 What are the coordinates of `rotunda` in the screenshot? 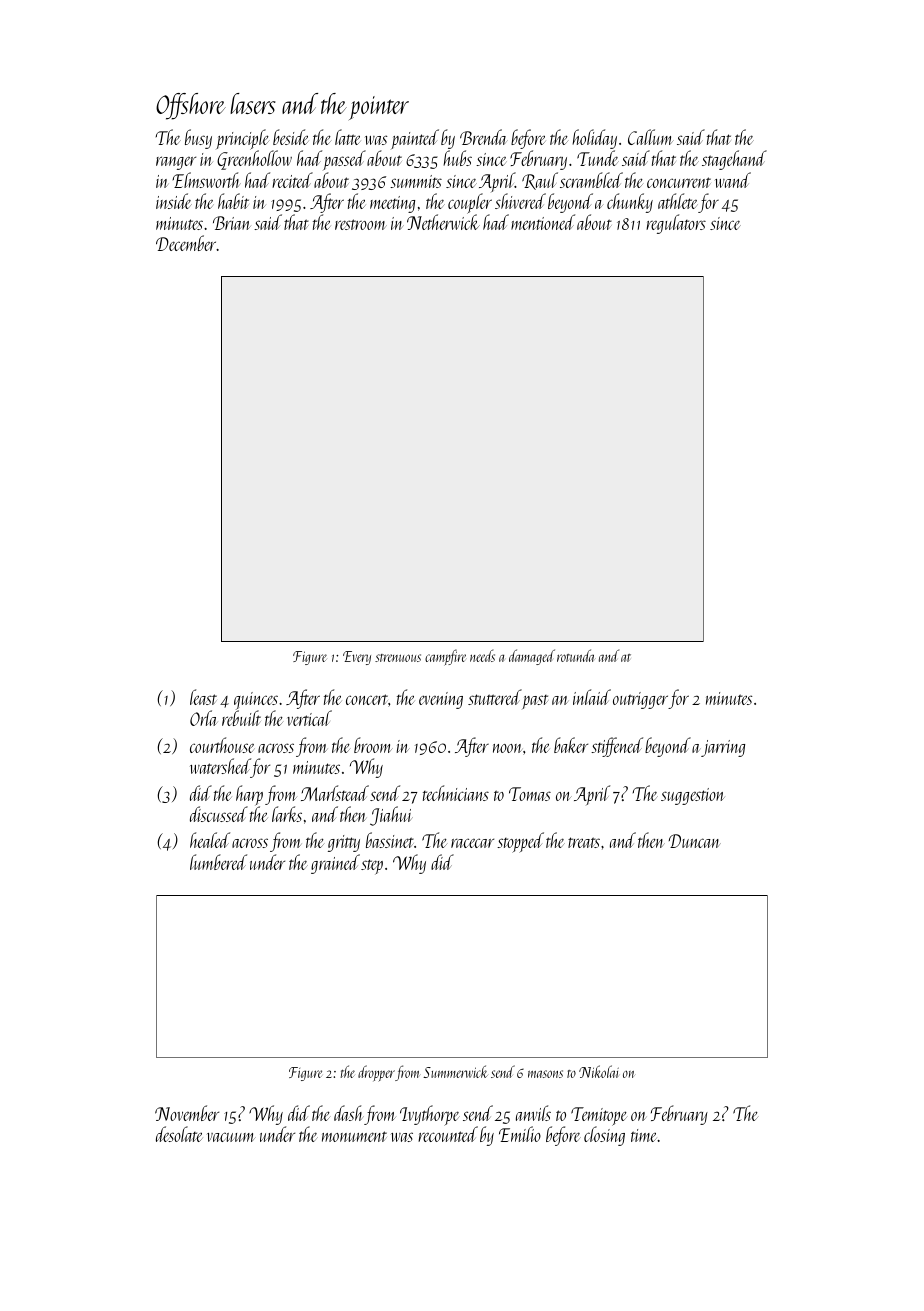 It's located at (575, 655).
